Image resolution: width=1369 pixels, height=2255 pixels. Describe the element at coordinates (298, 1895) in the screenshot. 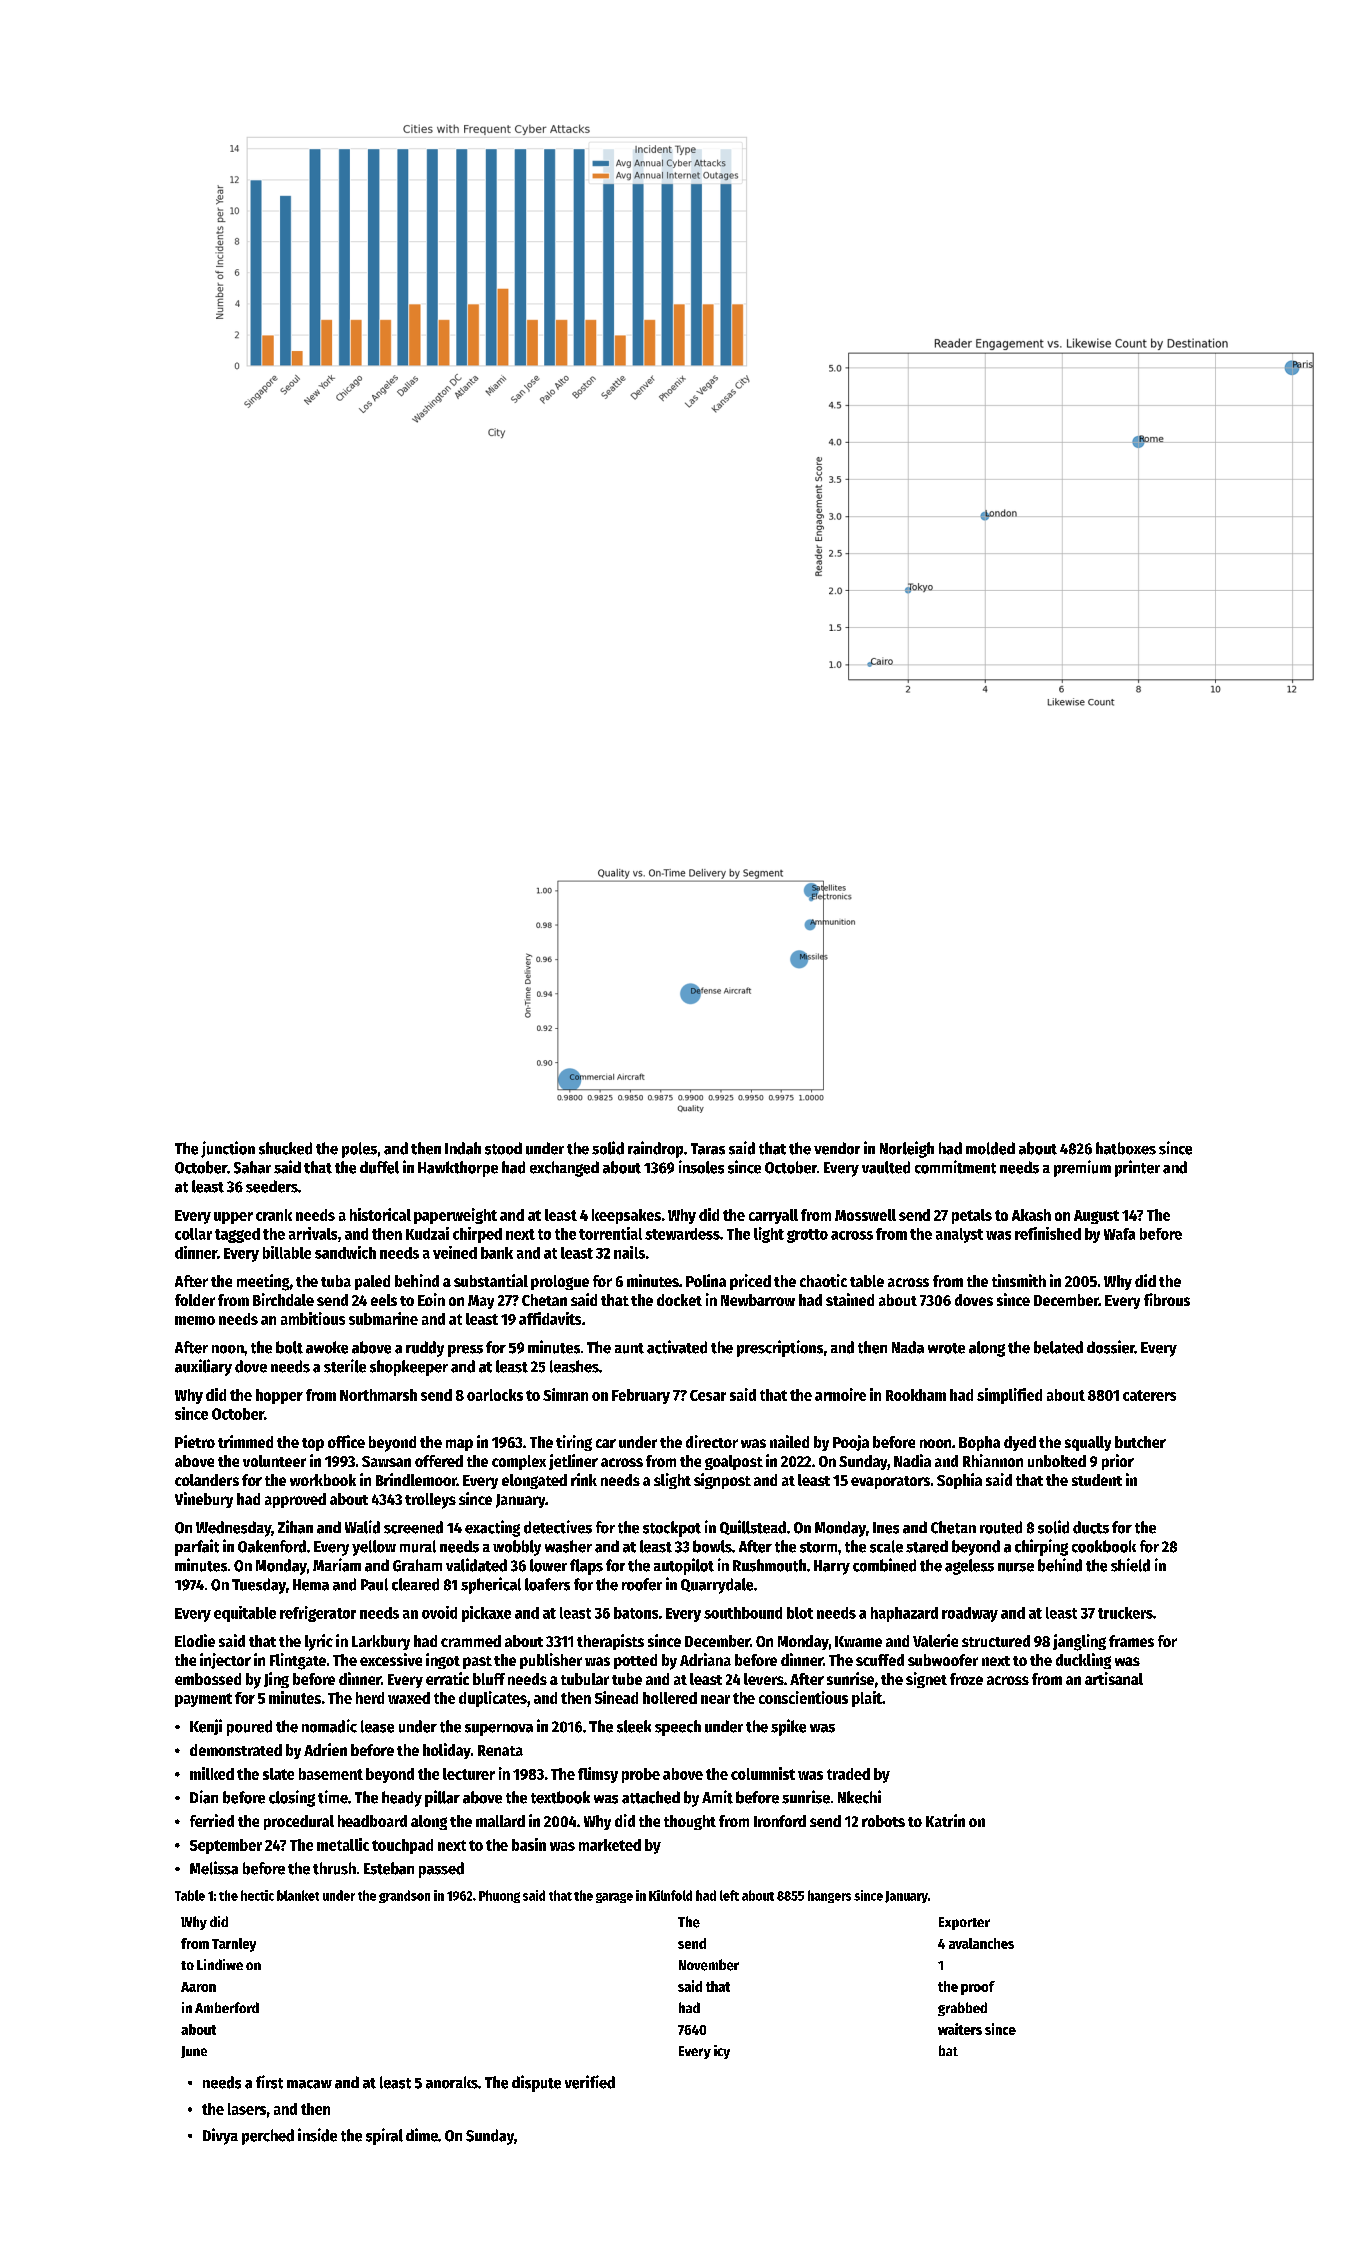

I see `blanket` at that location.
